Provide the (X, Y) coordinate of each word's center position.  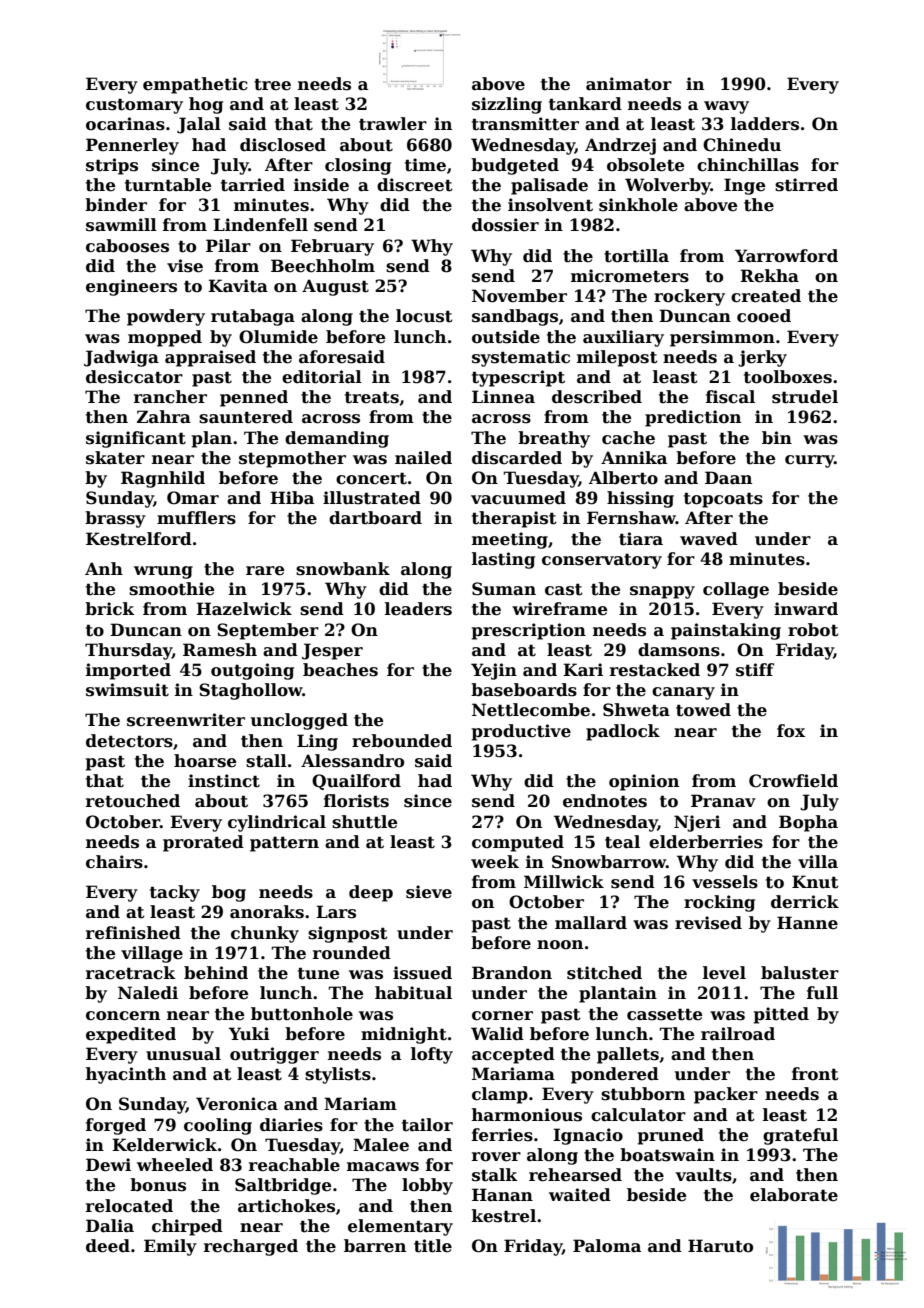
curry (809, 461)
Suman (504, 589)
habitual (413, 993)
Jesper (332, 651)
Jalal (199, 125)
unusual (183, 1054)
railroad (738, 1034)
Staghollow (250, 691)
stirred (806, 185)
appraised (210, 358)
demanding (337, 439)
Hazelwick (244, 609)
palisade (549, 186)
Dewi (108, 1165)
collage (736, 590)
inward (806, 609)
